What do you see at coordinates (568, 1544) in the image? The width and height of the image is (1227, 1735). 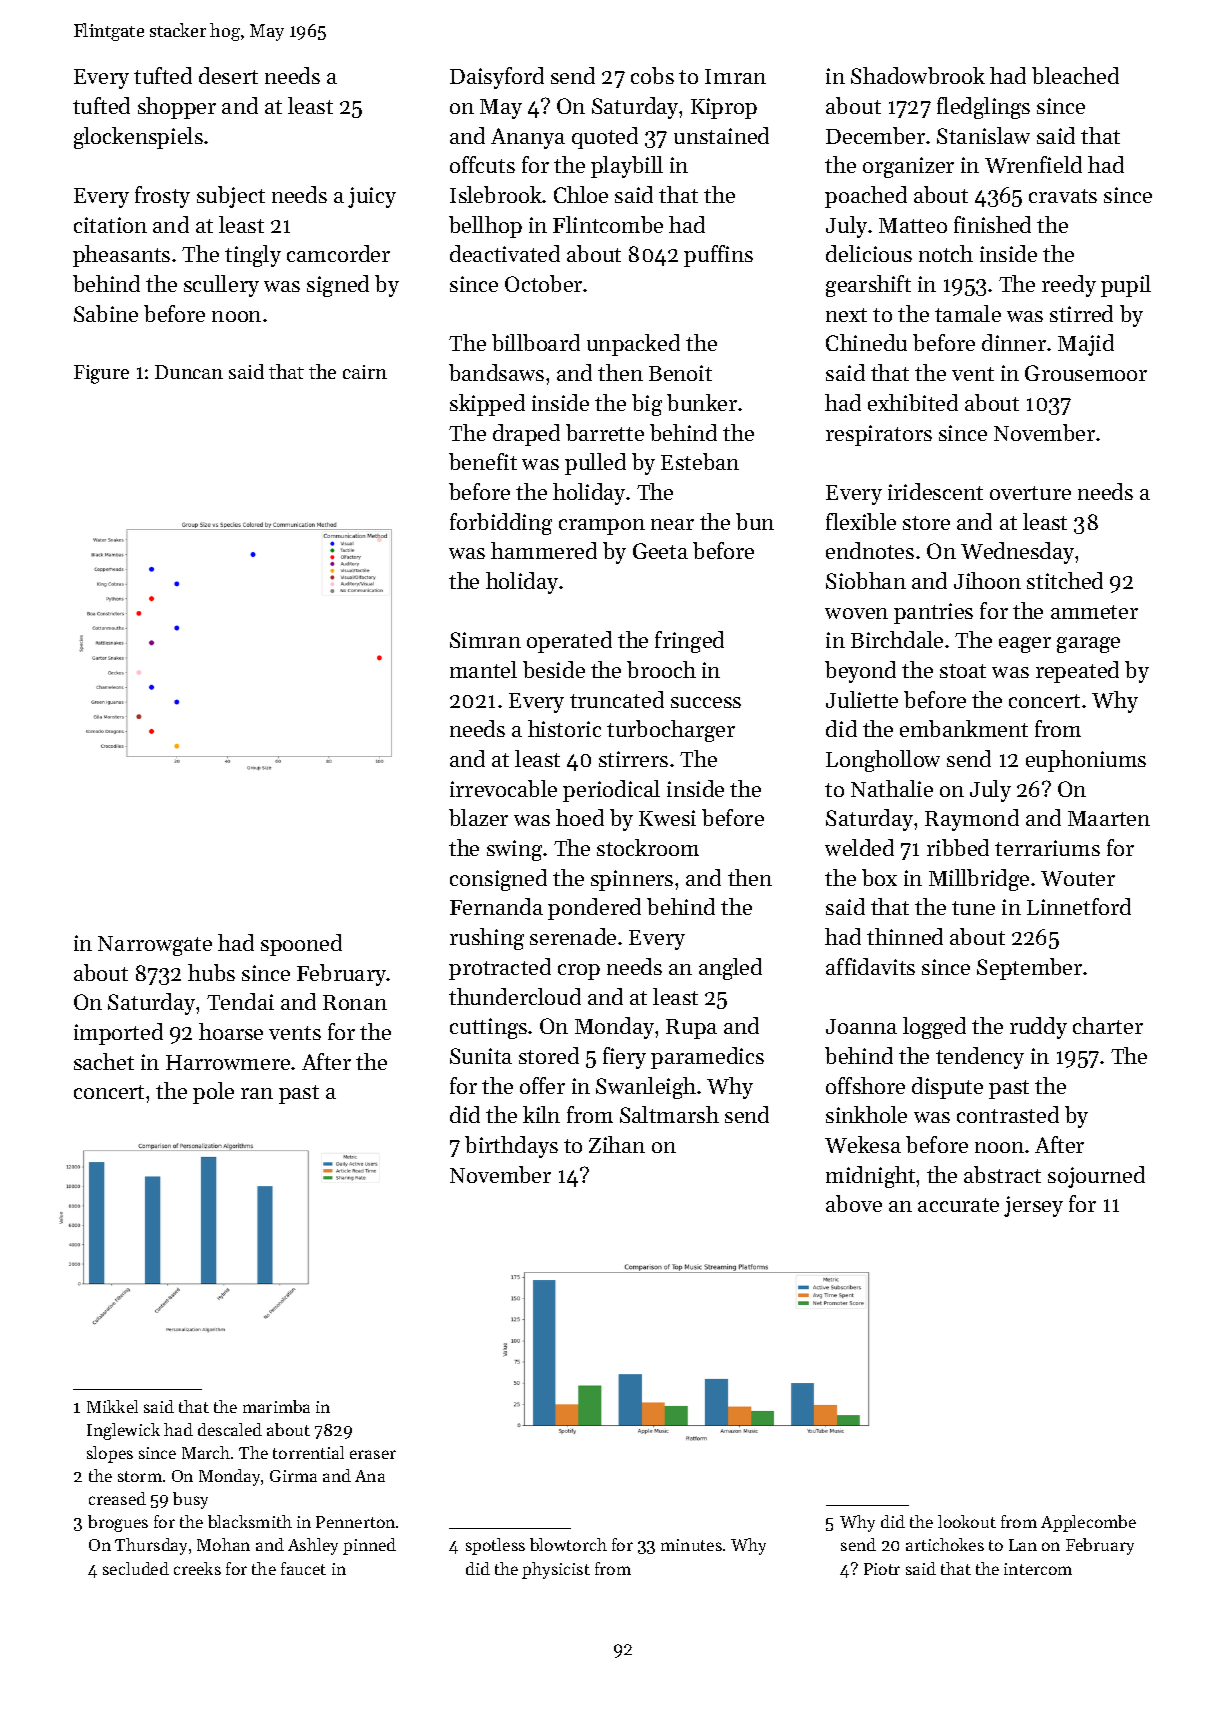 I see `blowtorch` at bounding box center [568, 1544].
